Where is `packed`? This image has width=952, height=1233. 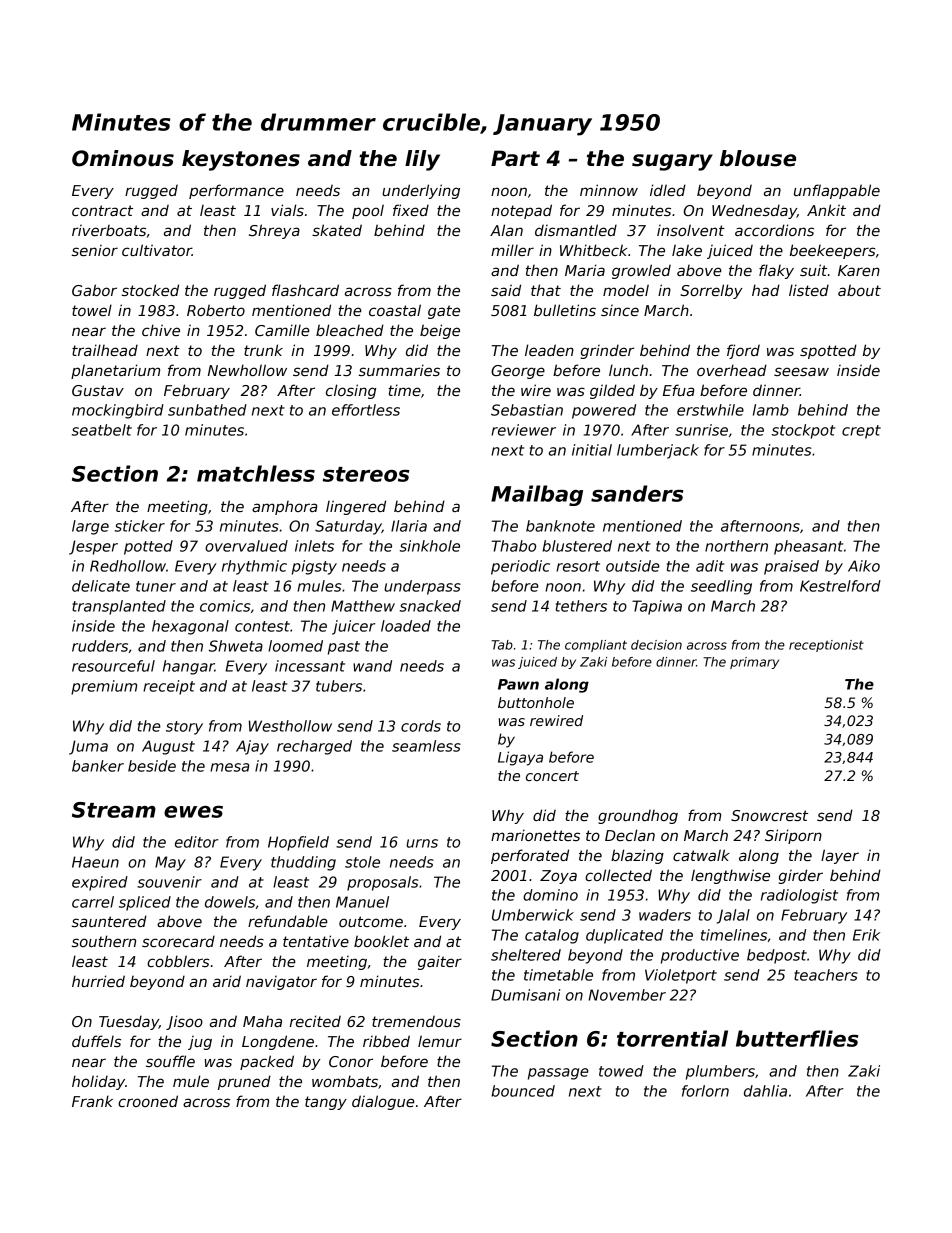 packed is located at coordinates (267, 1062).
